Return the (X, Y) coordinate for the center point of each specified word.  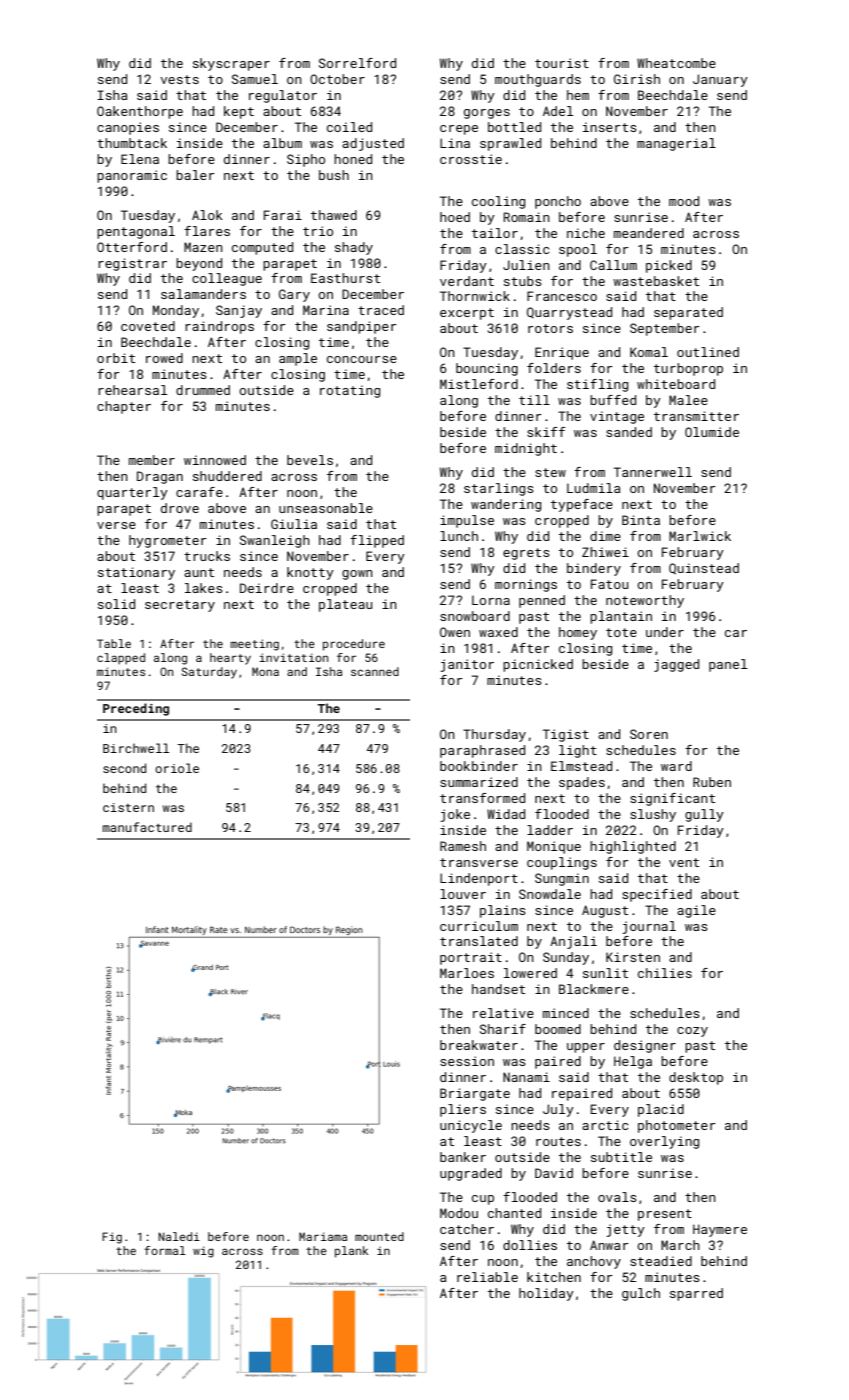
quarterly (132, 493)
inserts (610, 127)
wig (203, 1252)
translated (479, 941)
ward (676, 766)
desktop (696, 1078)
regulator (283, 96)
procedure (354, 645)
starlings (499, 489)
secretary (180, 606)
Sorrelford (357, 63)
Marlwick (700, 536)
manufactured (147, 827)
